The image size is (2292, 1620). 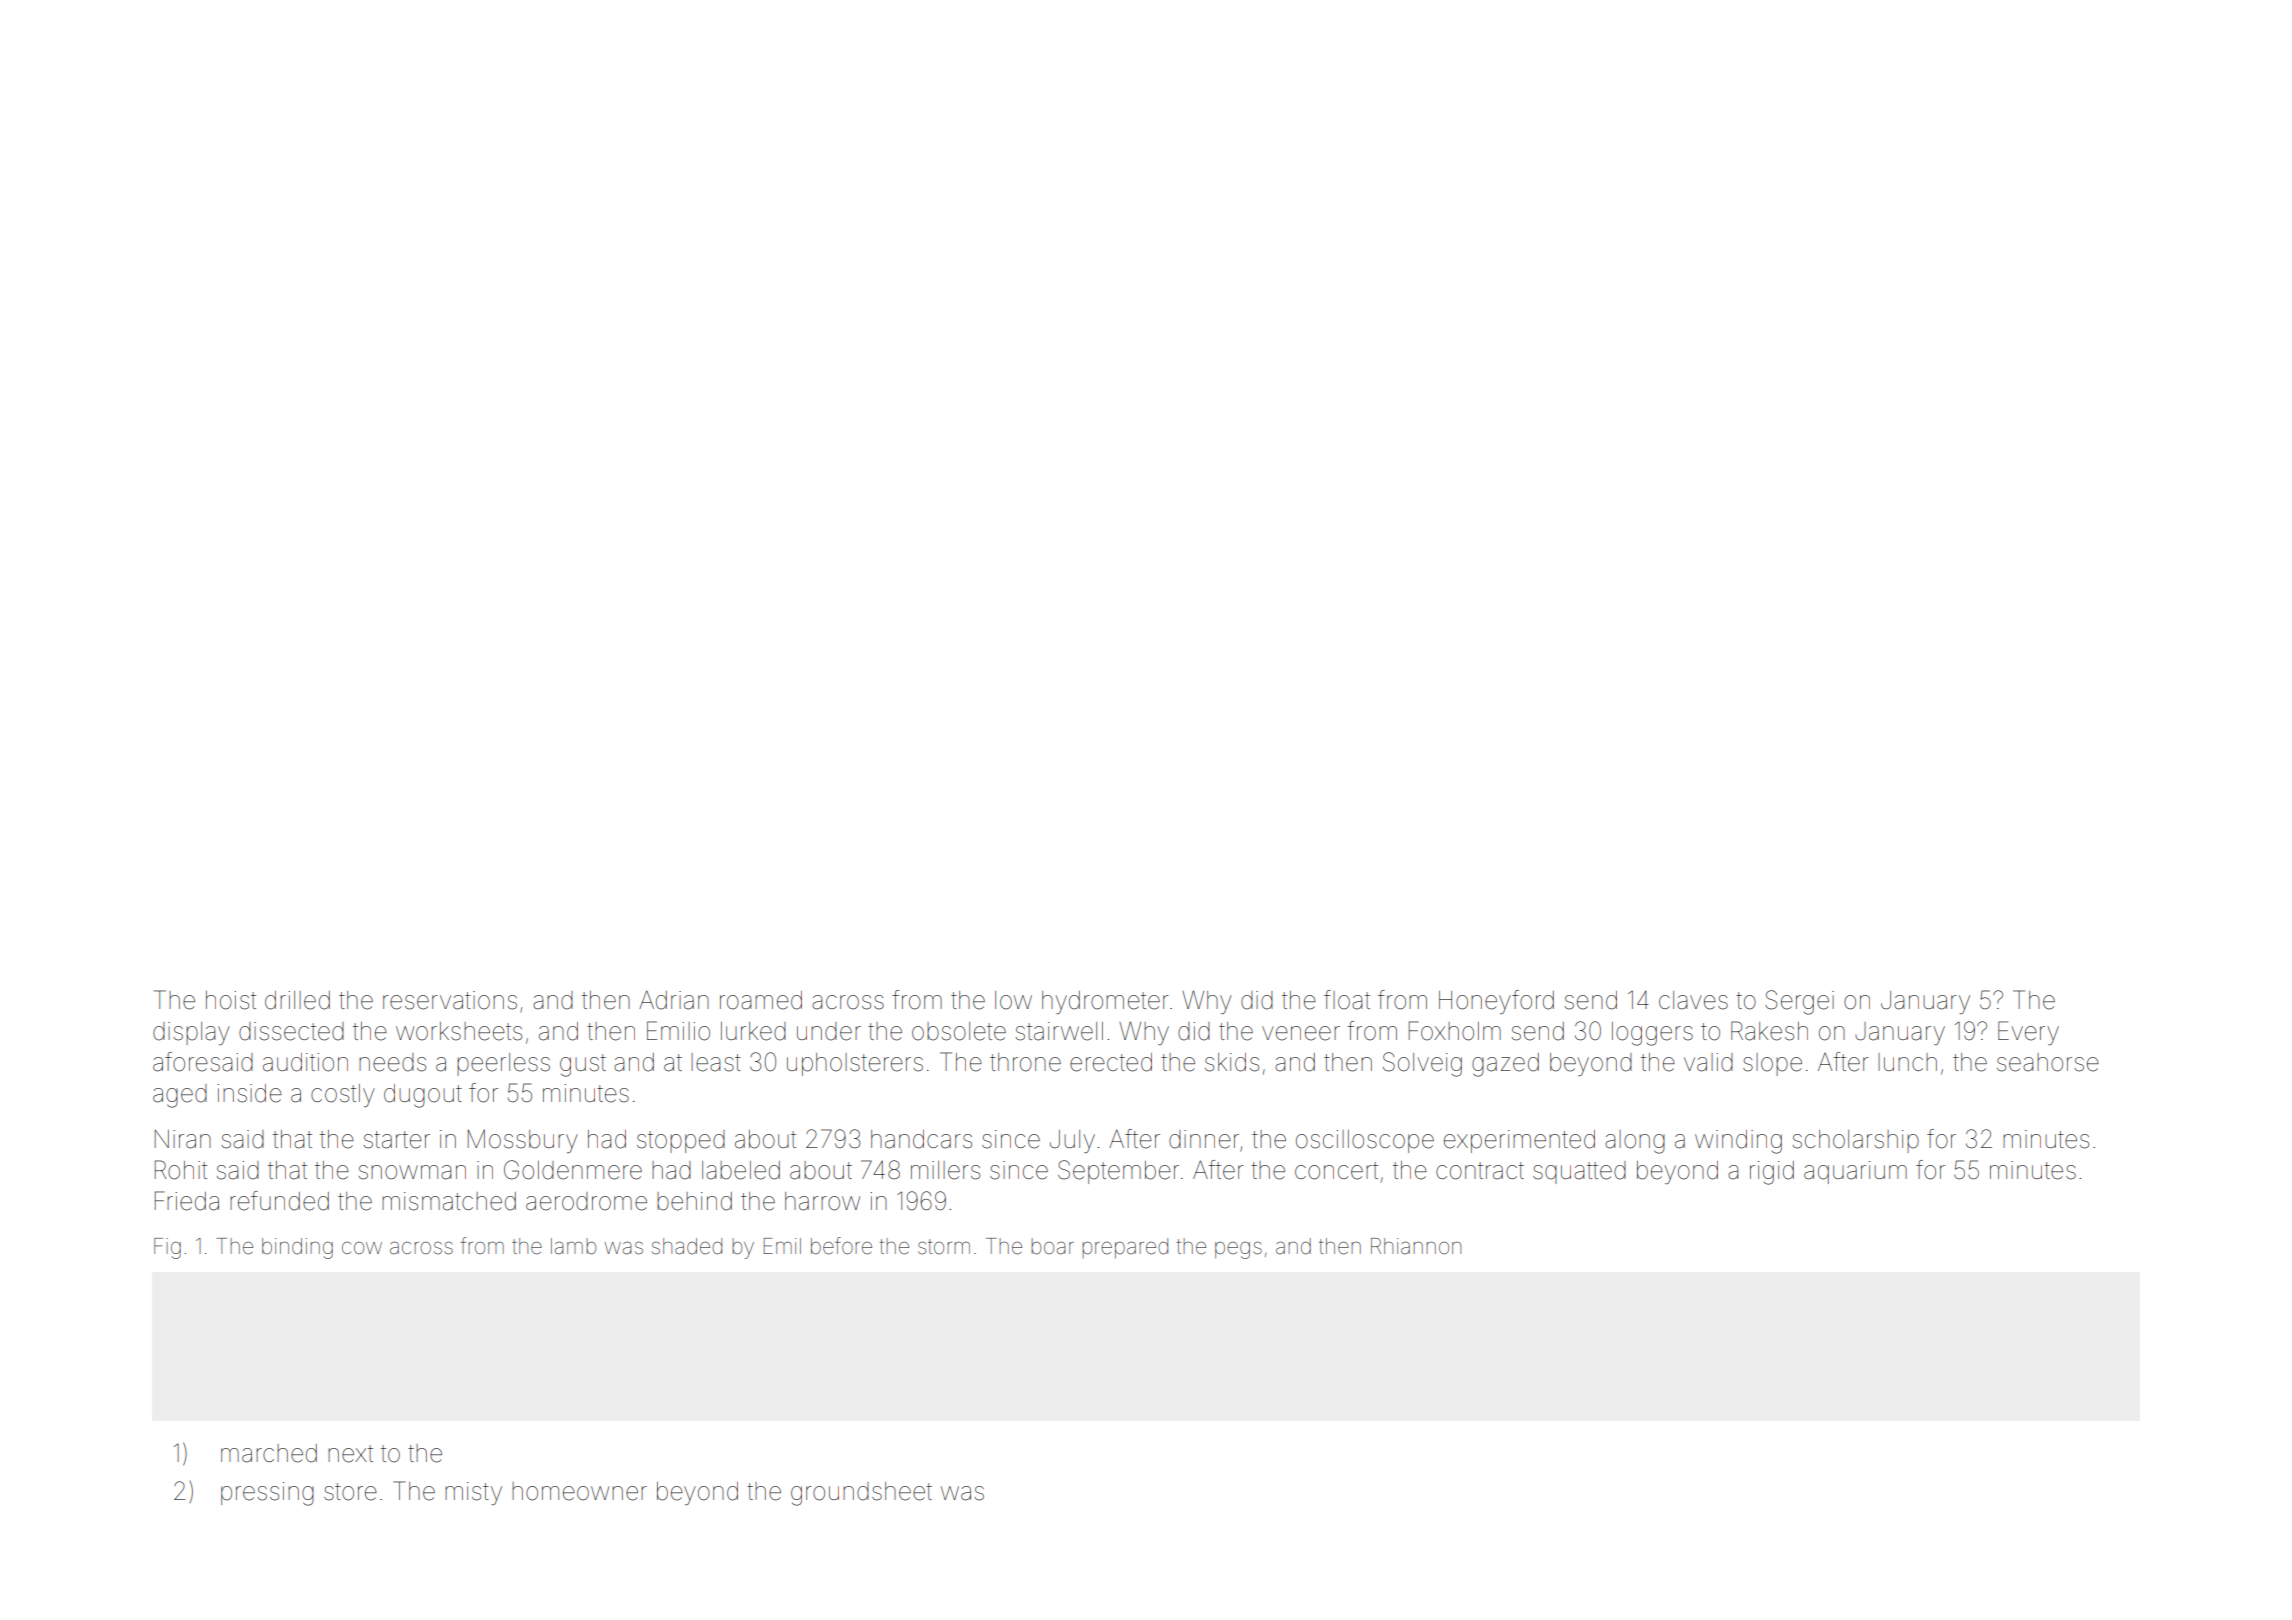 What do you see at coordinates (231, 1000) in the screenshot?
I see `hoist` at bounding box center [231, 1000].
